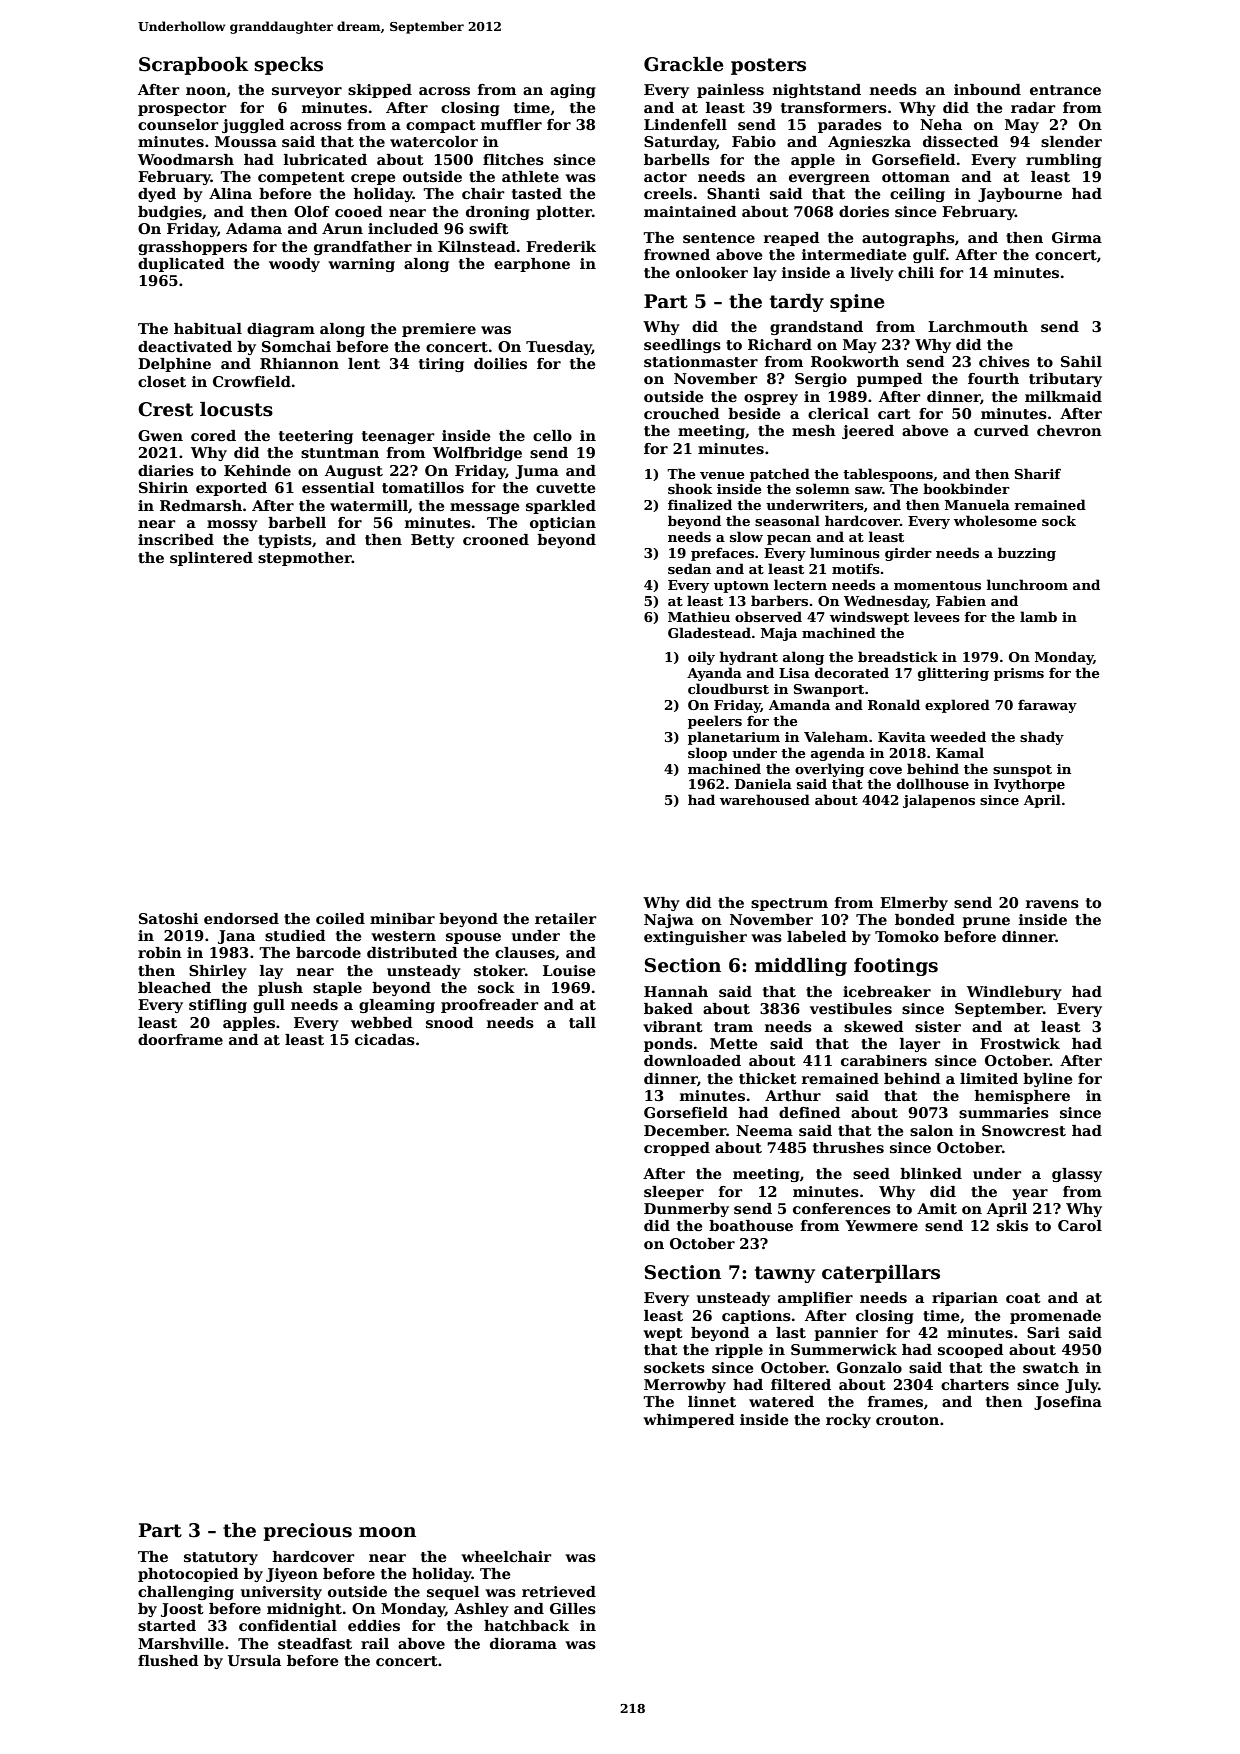 This screenshot has width=1240, height=1754. Describe the element at coordinates (1038, 473) in the screenshot. I see `Sharif` at that location.
